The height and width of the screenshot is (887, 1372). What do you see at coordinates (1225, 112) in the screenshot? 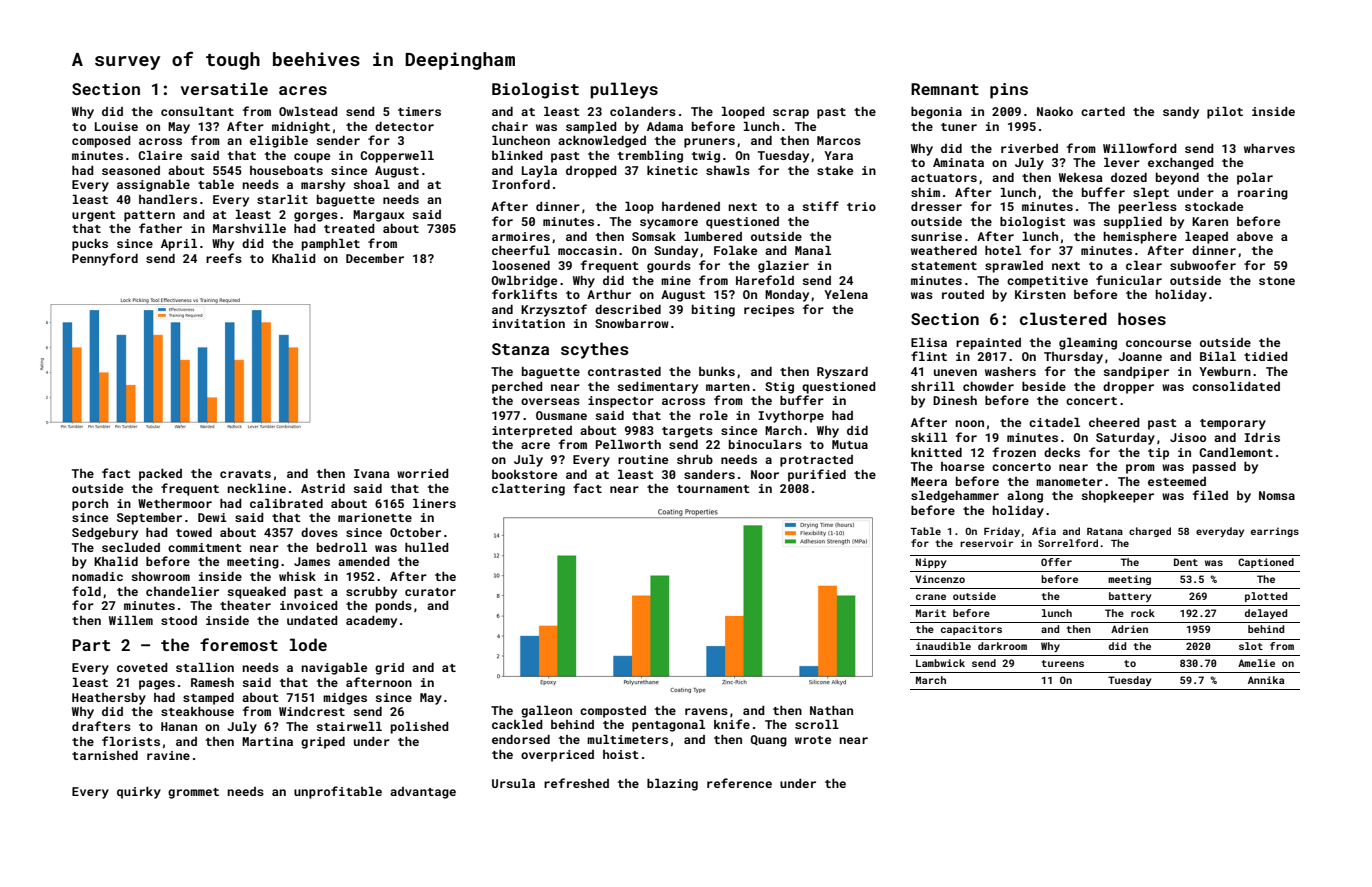
I see `pilot` at bounding box center [1225, 112].
